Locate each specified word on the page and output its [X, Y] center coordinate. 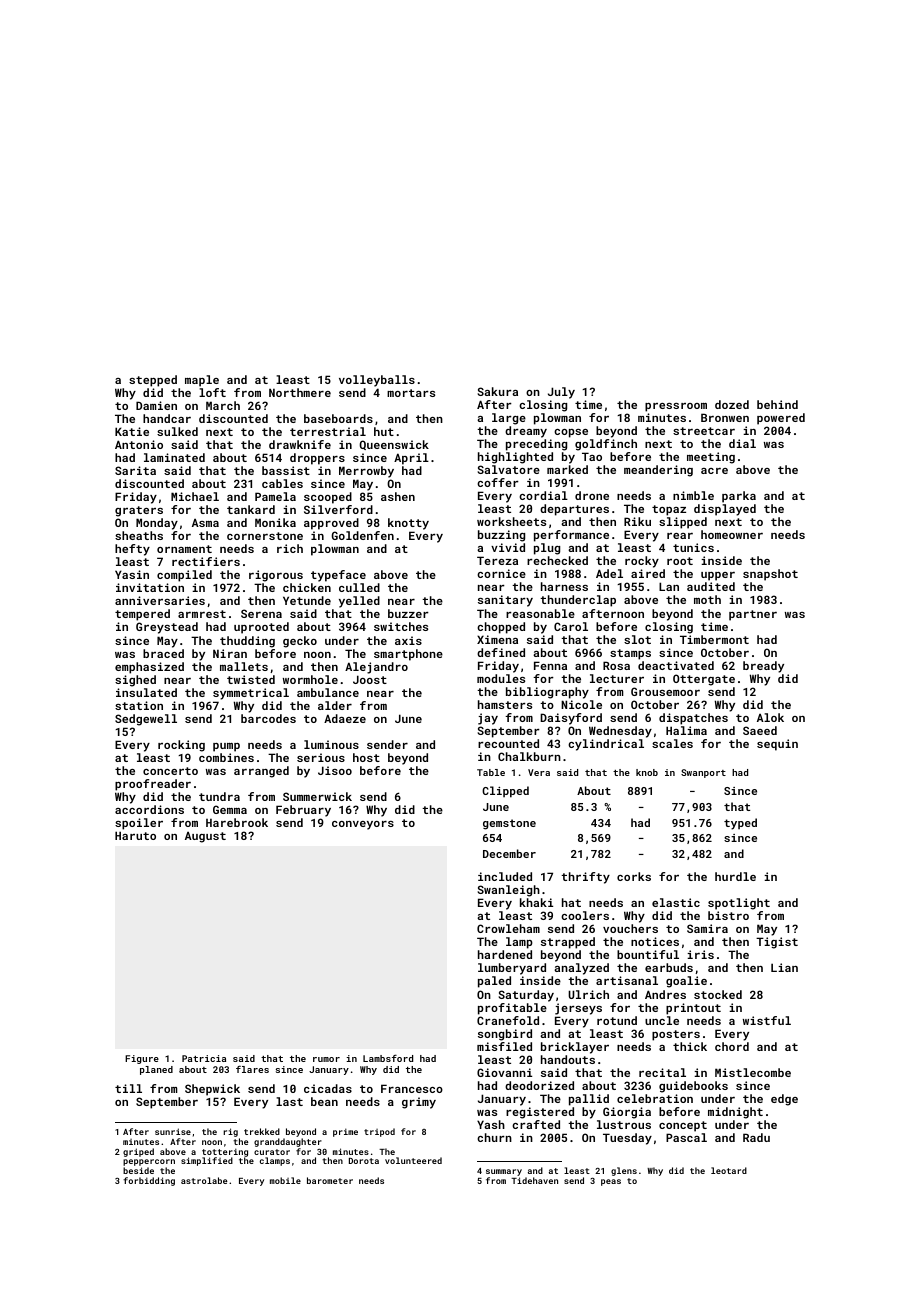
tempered [142, 615]
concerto [170, 771]
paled [494, 982]
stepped [153, 381]
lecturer [617, 678]
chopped [501, 628]
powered [781, 419]
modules [501, 678]
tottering [225, 1153]
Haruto [135, 835]
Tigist [777, 943]
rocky [642, 562]
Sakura [497, 391]
